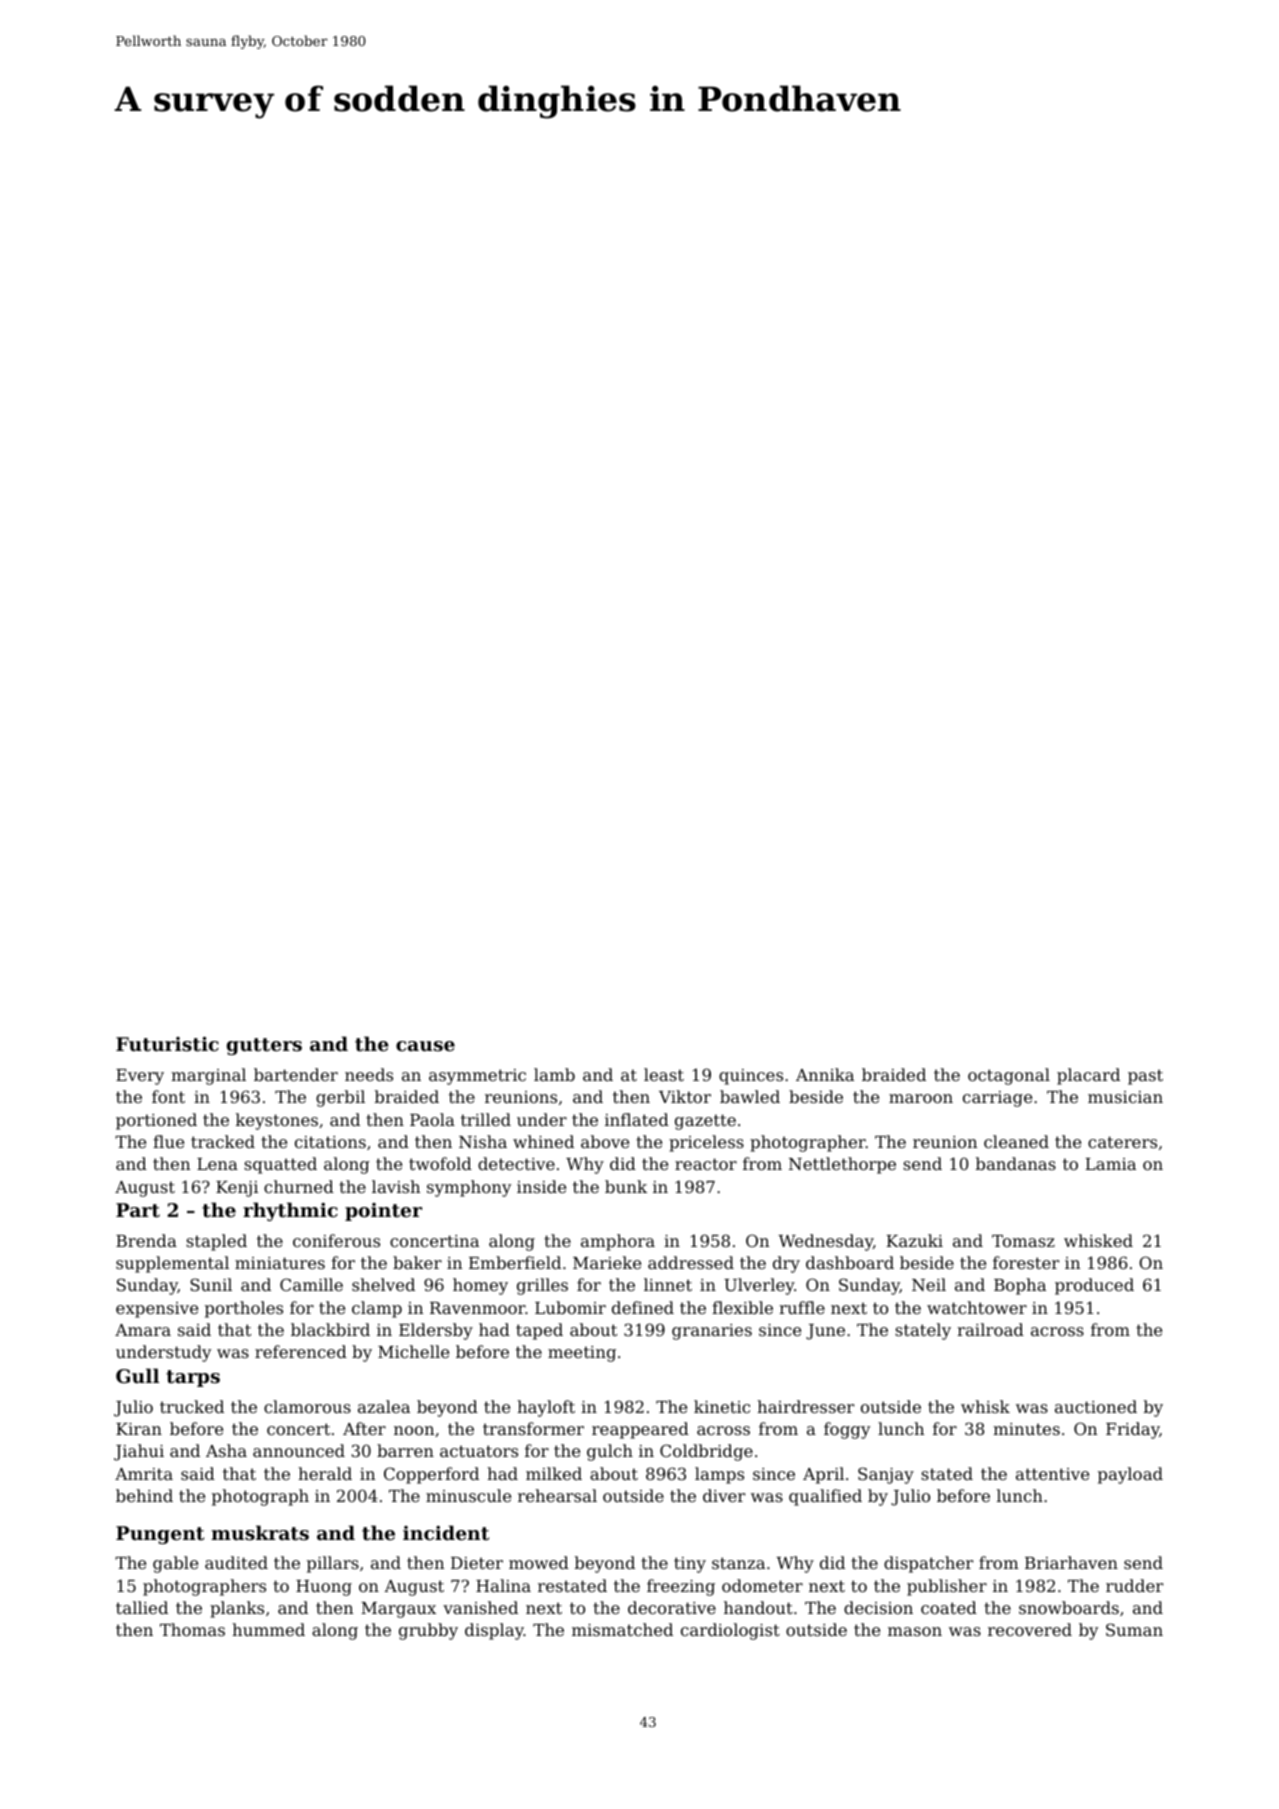 Image resolution: width=1279 pixels, height=1809 pixels. What do you see at coordinates (468, 1495) in the screenshot?
I see `minuscule` at bounding box center [468, 1495].
